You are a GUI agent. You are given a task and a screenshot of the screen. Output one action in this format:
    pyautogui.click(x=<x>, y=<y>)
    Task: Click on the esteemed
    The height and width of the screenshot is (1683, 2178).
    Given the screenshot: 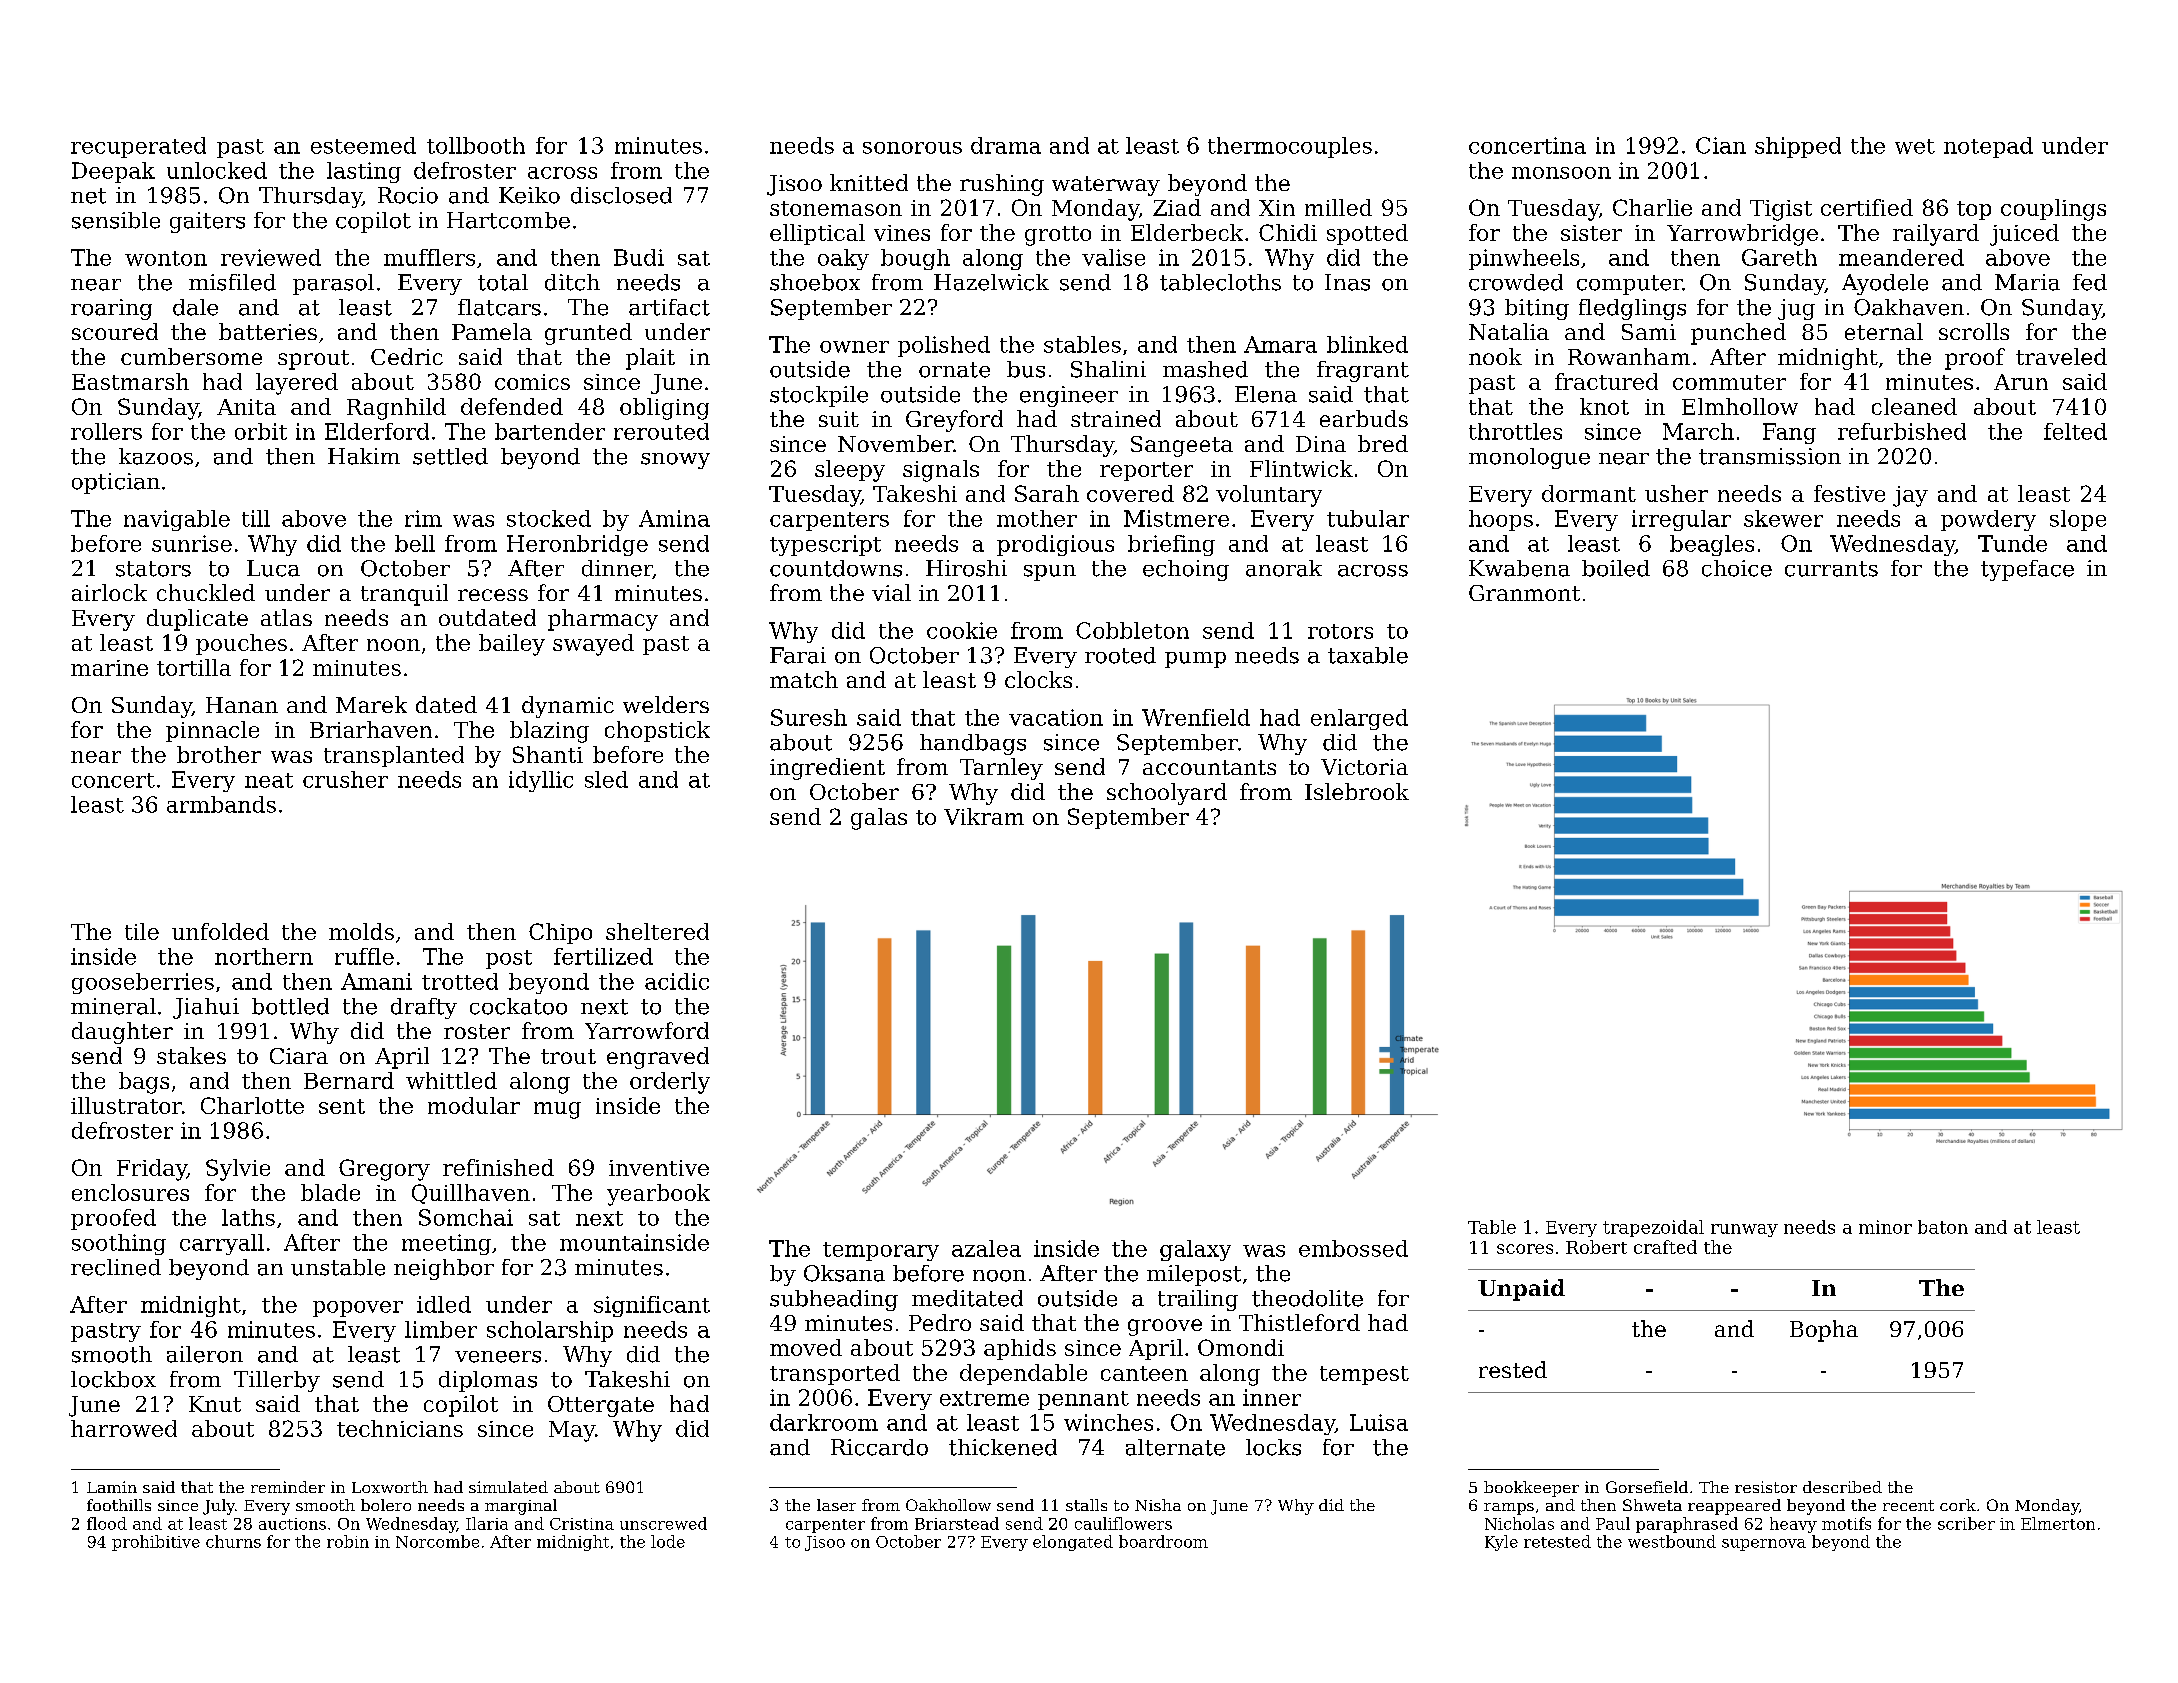 What is the action you would take?
    pyautogui.click(x=363, y=145)
